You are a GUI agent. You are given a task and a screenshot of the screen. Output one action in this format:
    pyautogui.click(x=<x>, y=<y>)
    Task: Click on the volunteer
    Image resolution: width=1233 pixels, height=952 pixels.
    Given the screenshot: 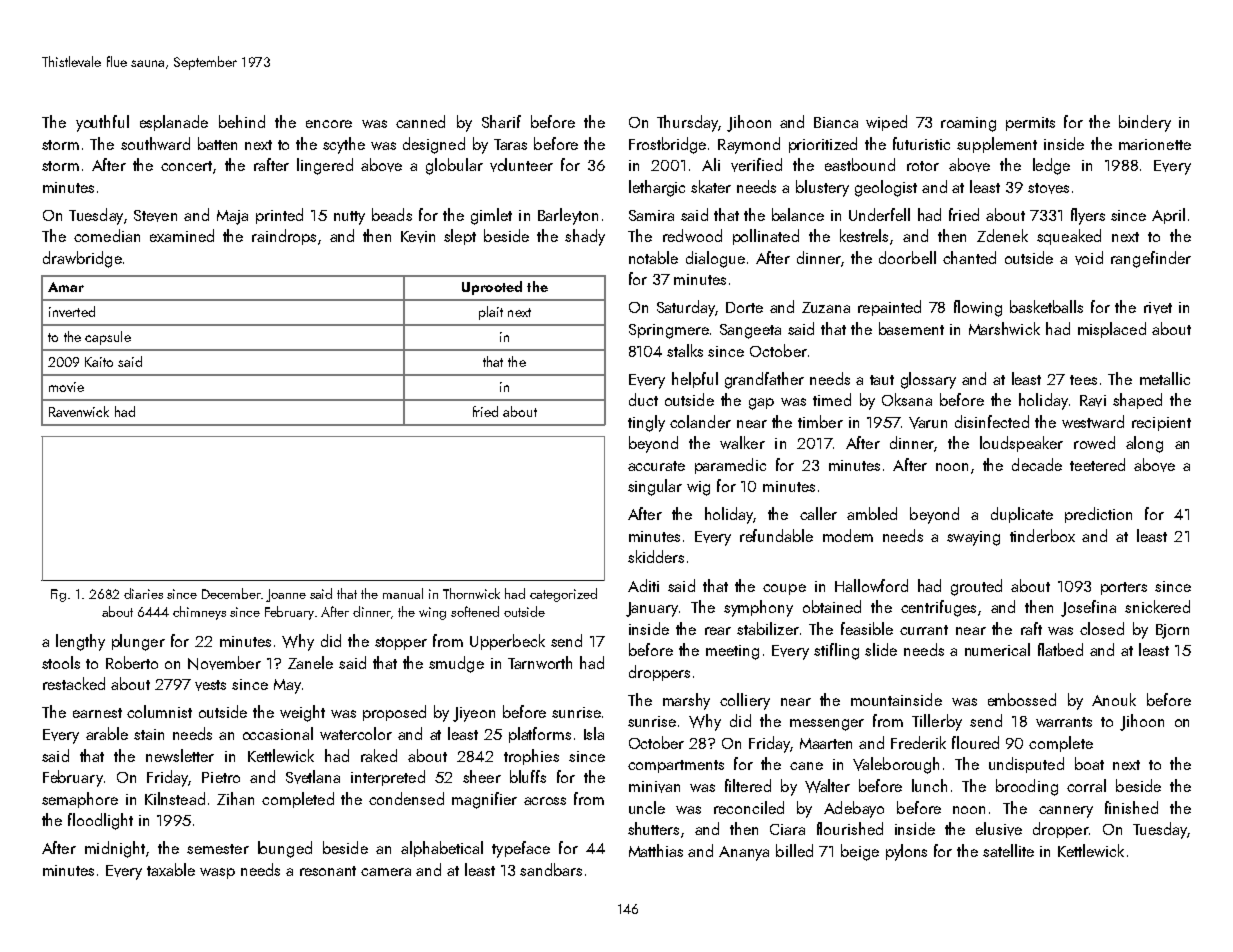 What is the action you would take?
    pyautogui.click(x=521, y=165)
